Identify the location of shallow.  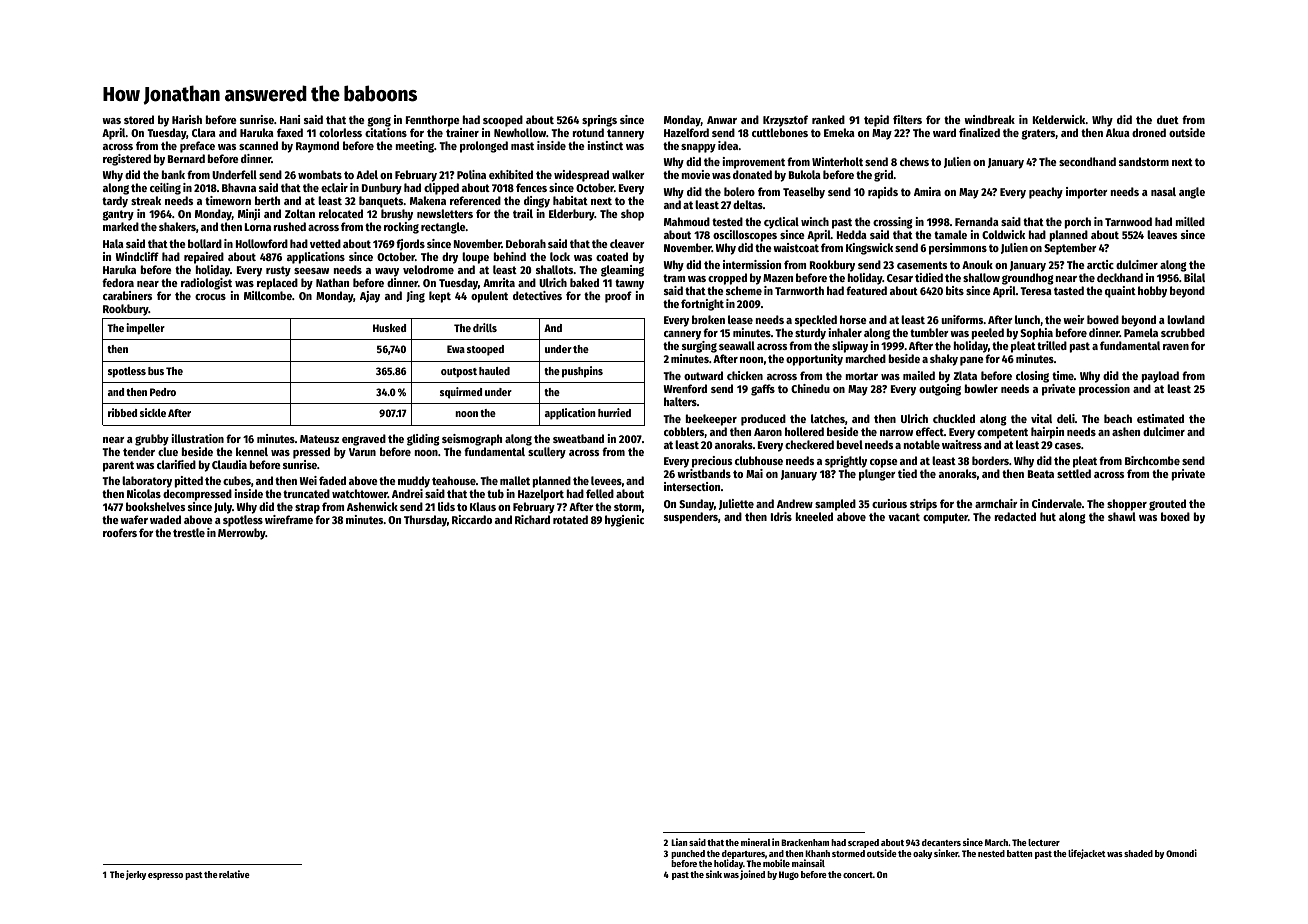
(981, 277).
